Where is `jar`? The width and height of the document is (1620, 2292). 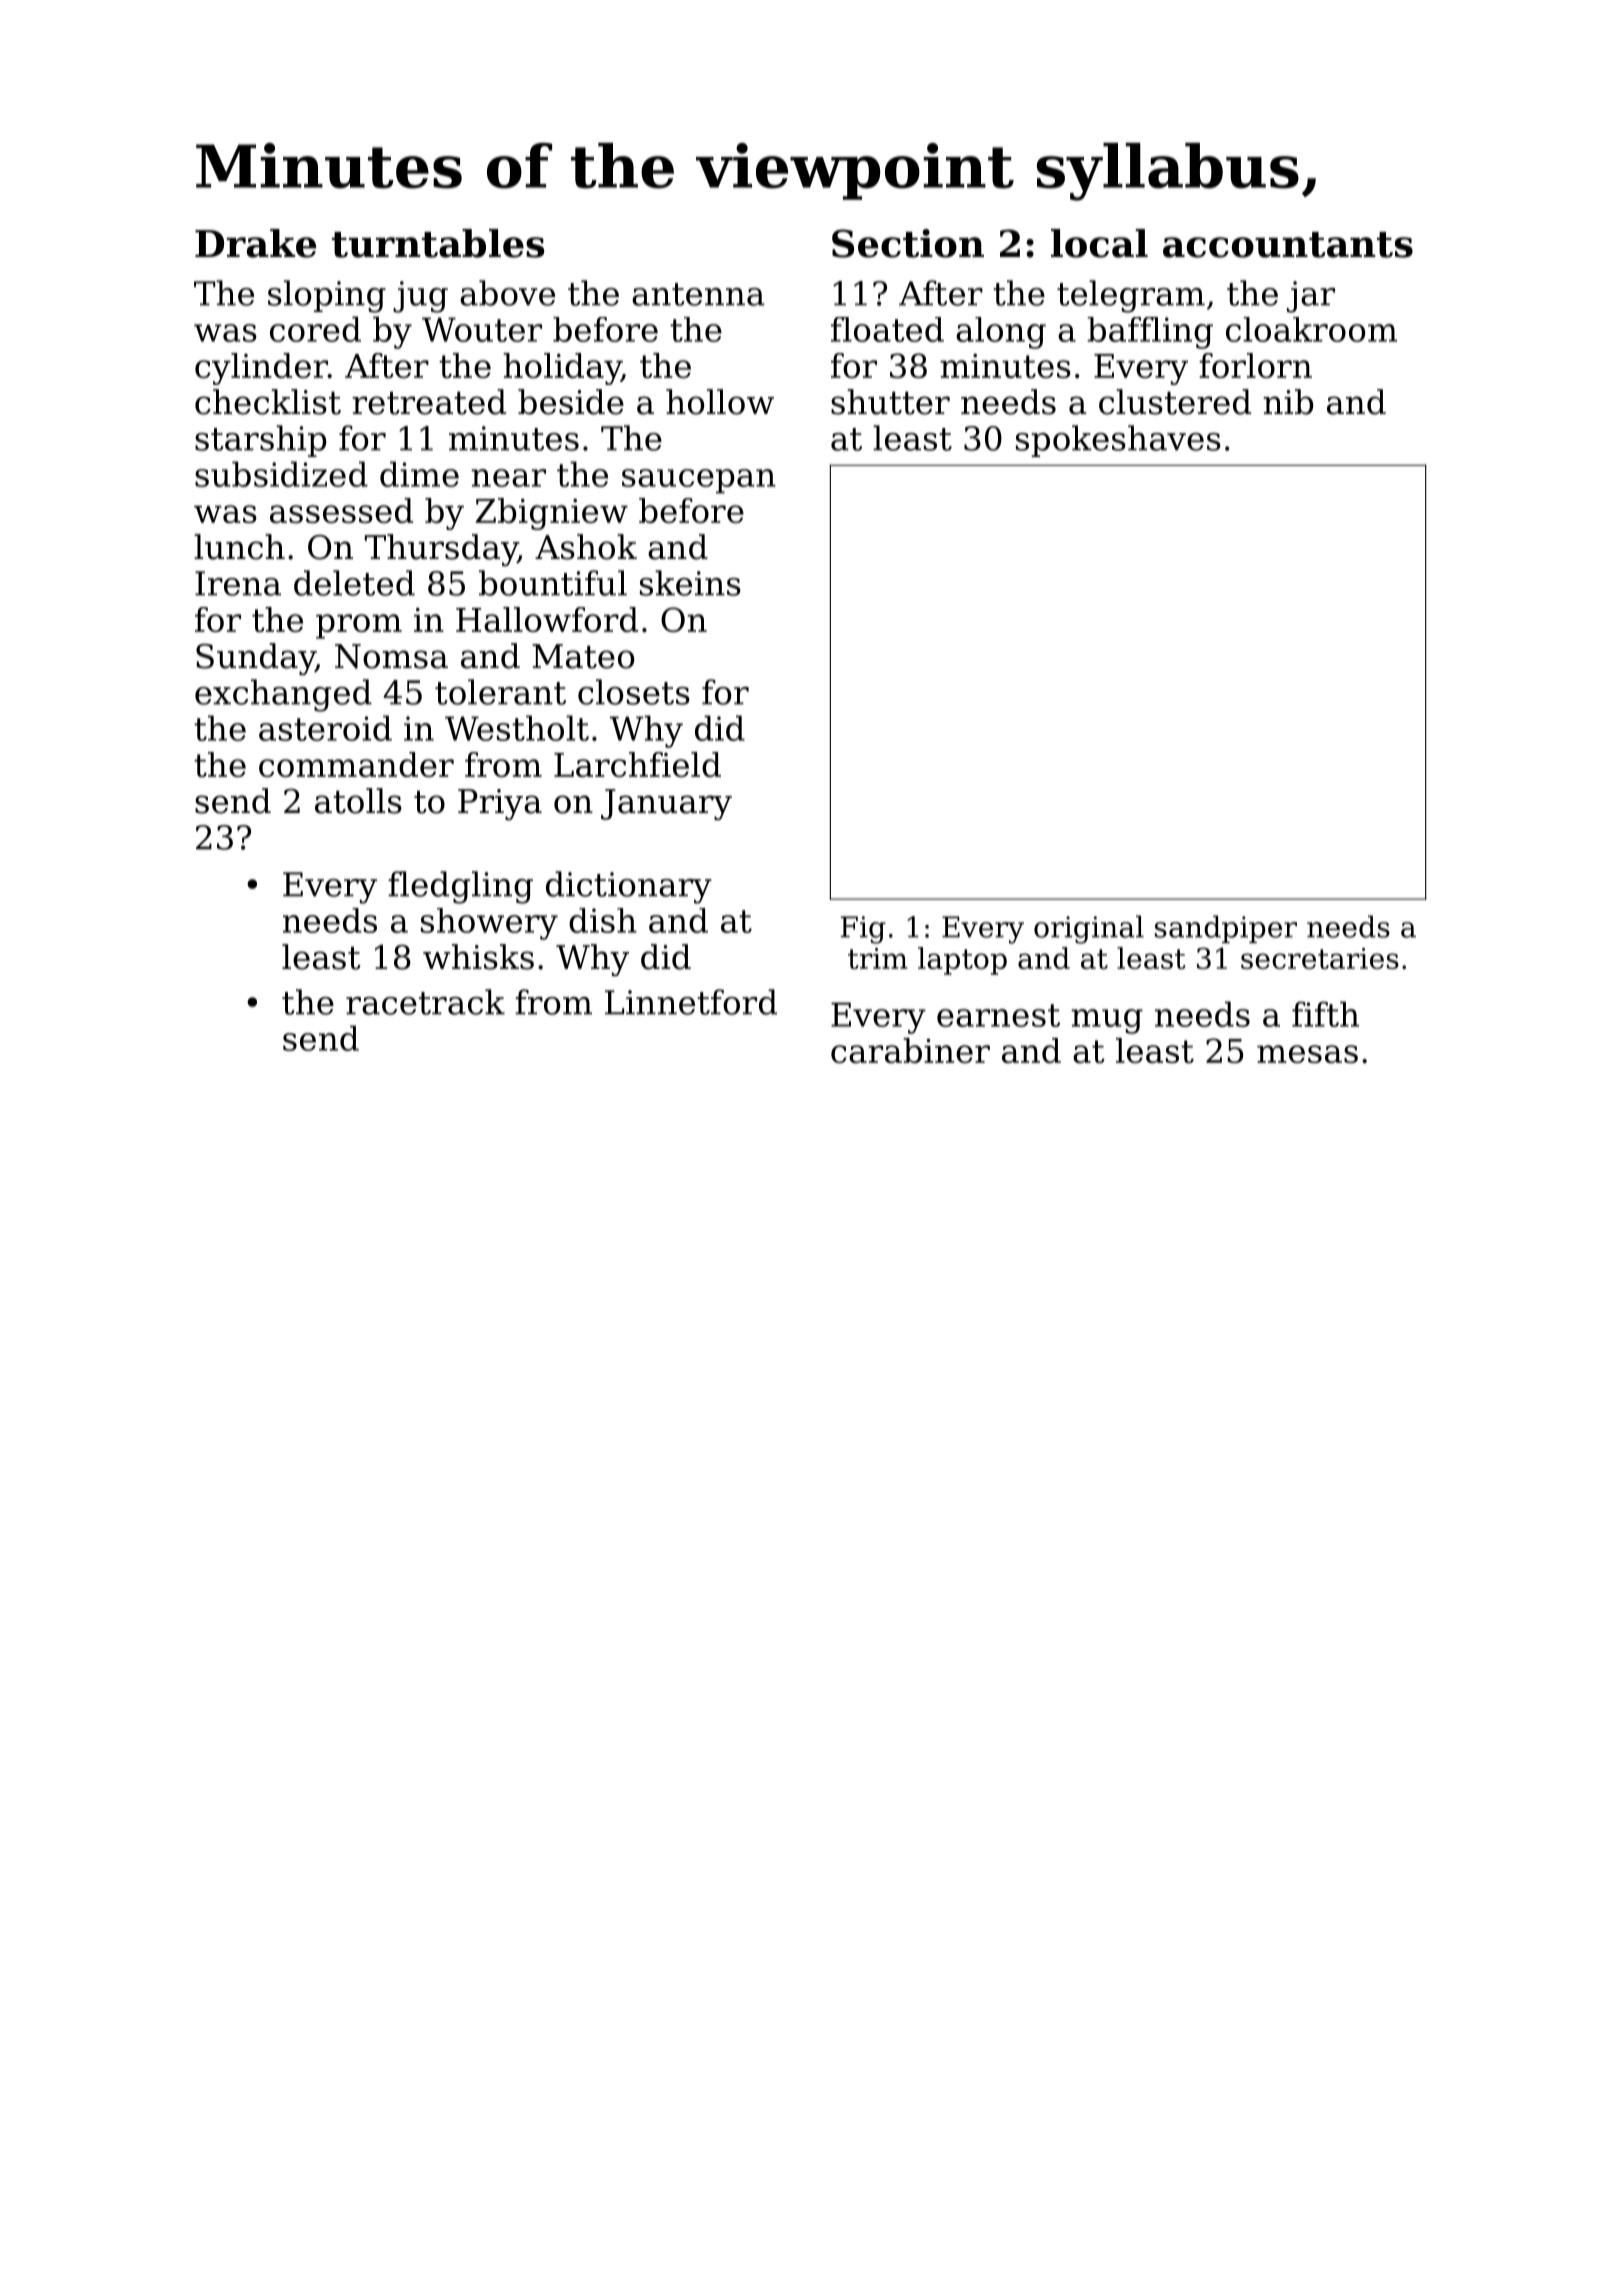 jar is located at coordinates (1311, 297).
